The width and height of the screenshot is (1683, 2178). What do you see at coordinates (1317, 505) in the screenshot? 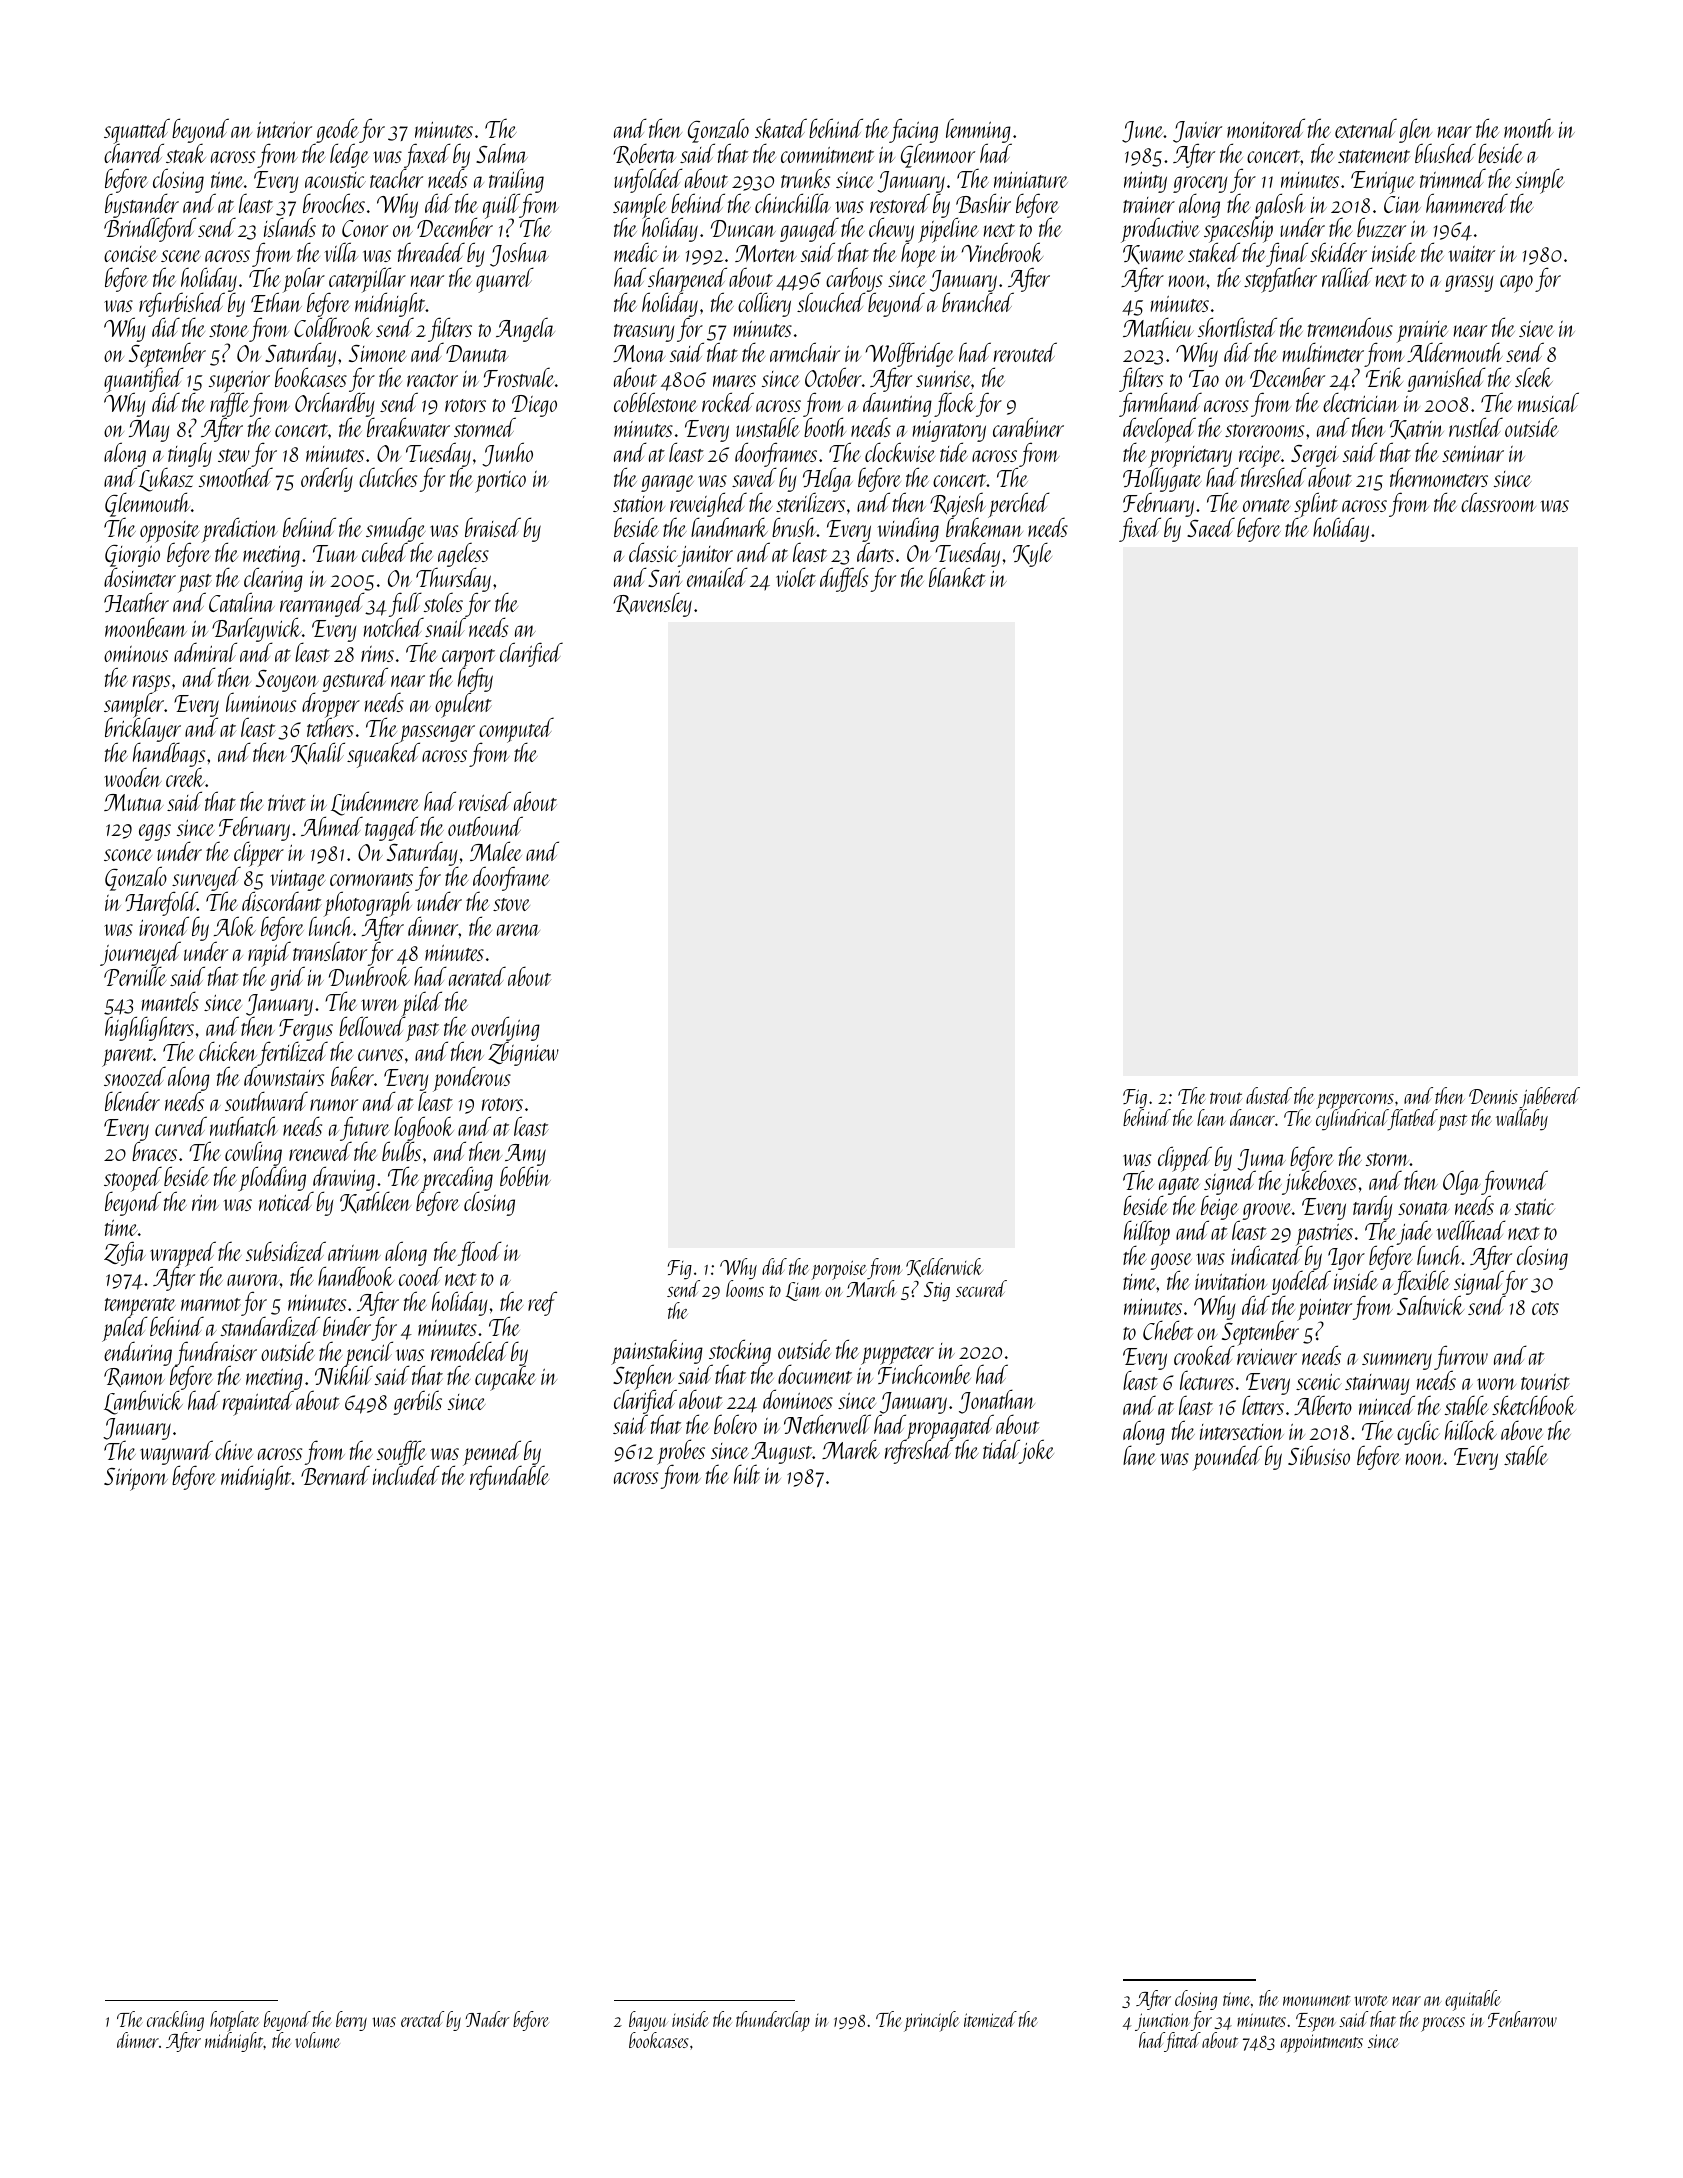
I see `splint` at bounding box center [1317, 505].
